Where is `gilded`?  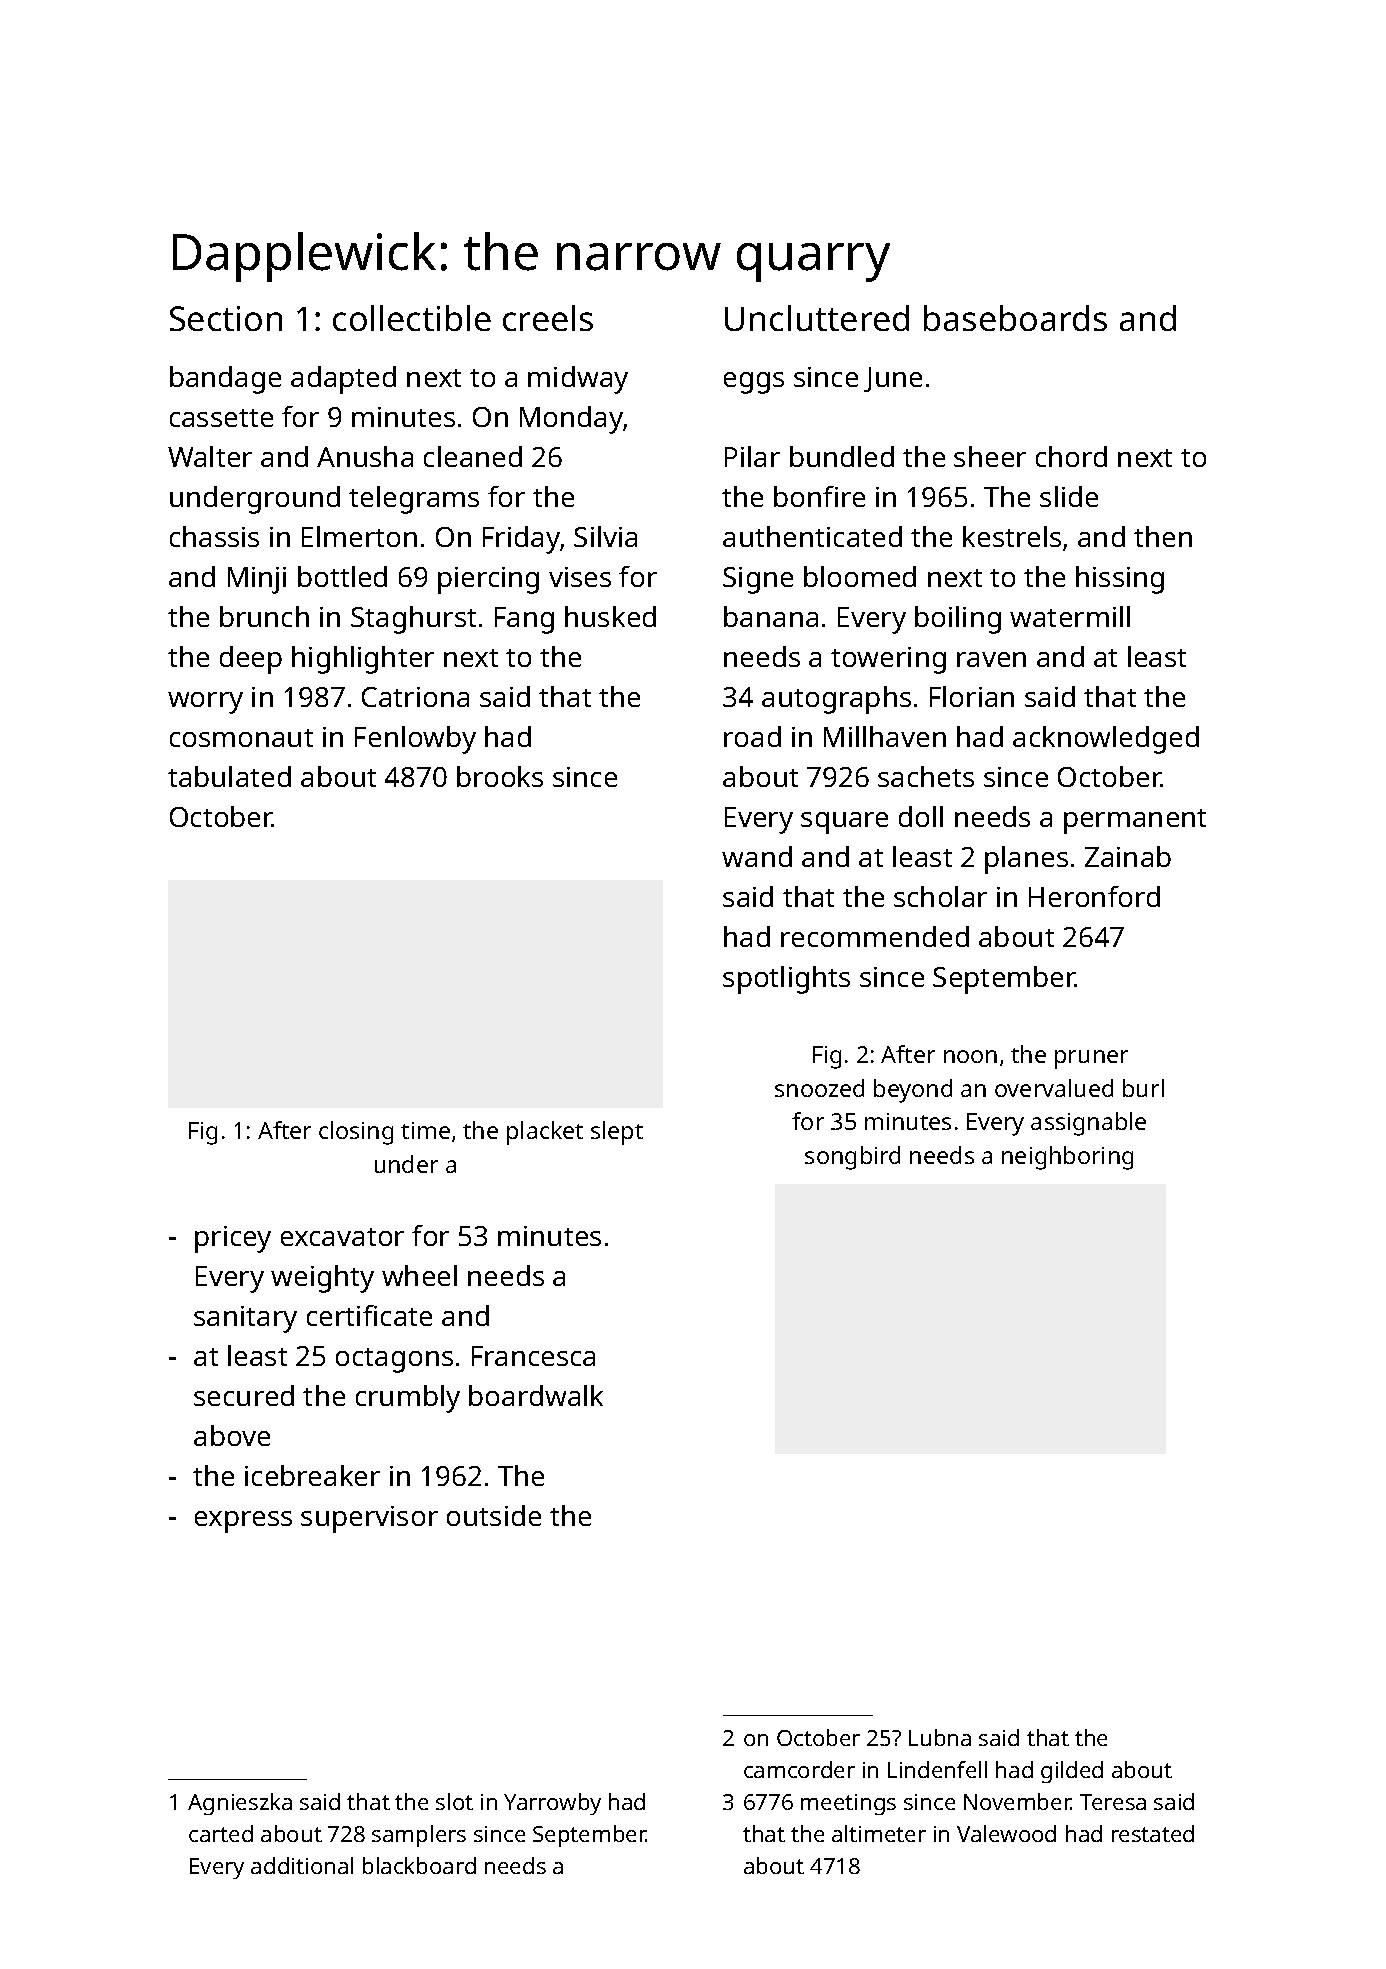 gilded is located at coordinates (1072, 1772).
